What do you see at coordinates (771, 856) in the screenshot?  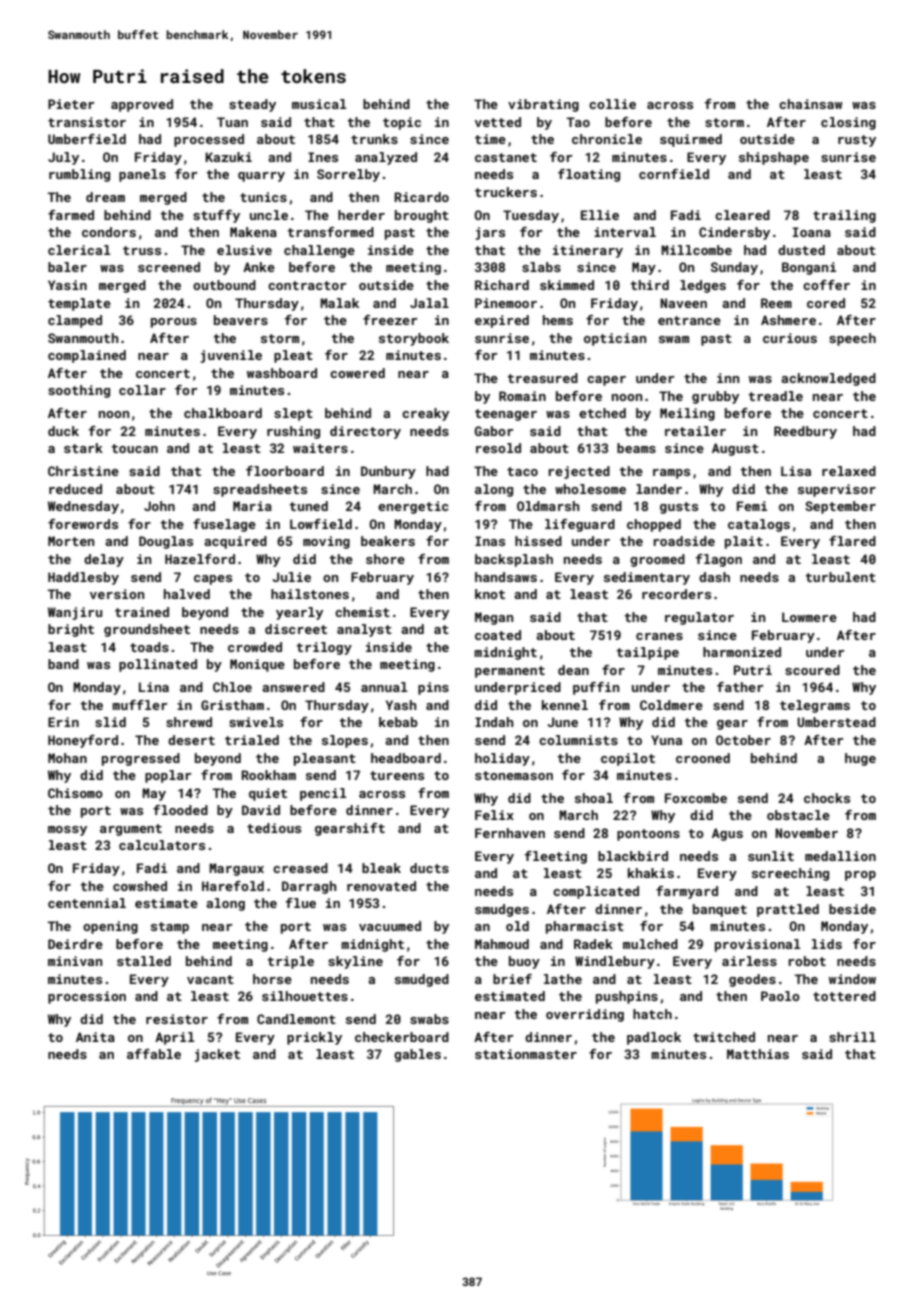 I see `sunlit` at bounding box center [771, 856].
